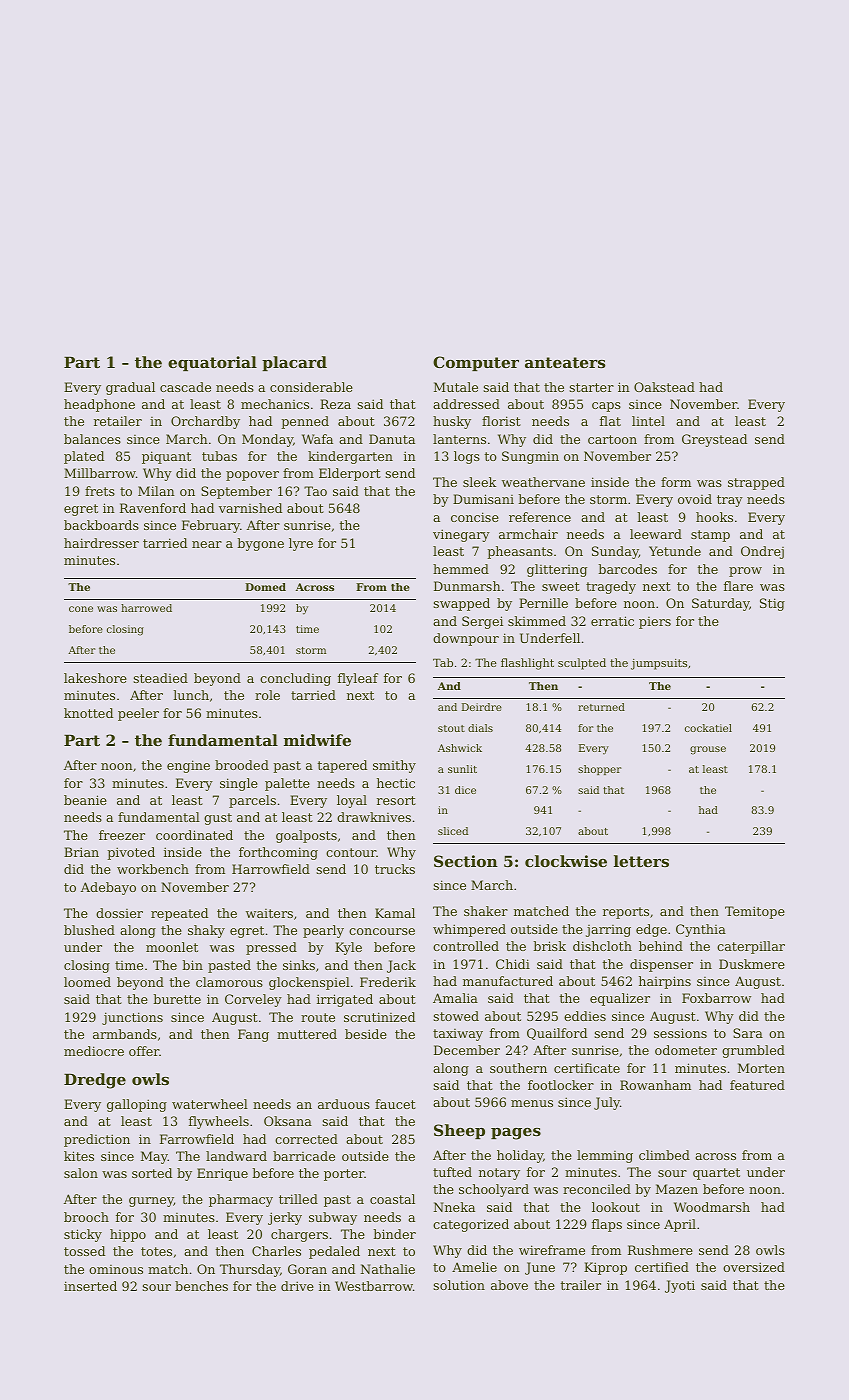 This image has height=1400, width=849. I want to click on stamp, so click(710, 536).
